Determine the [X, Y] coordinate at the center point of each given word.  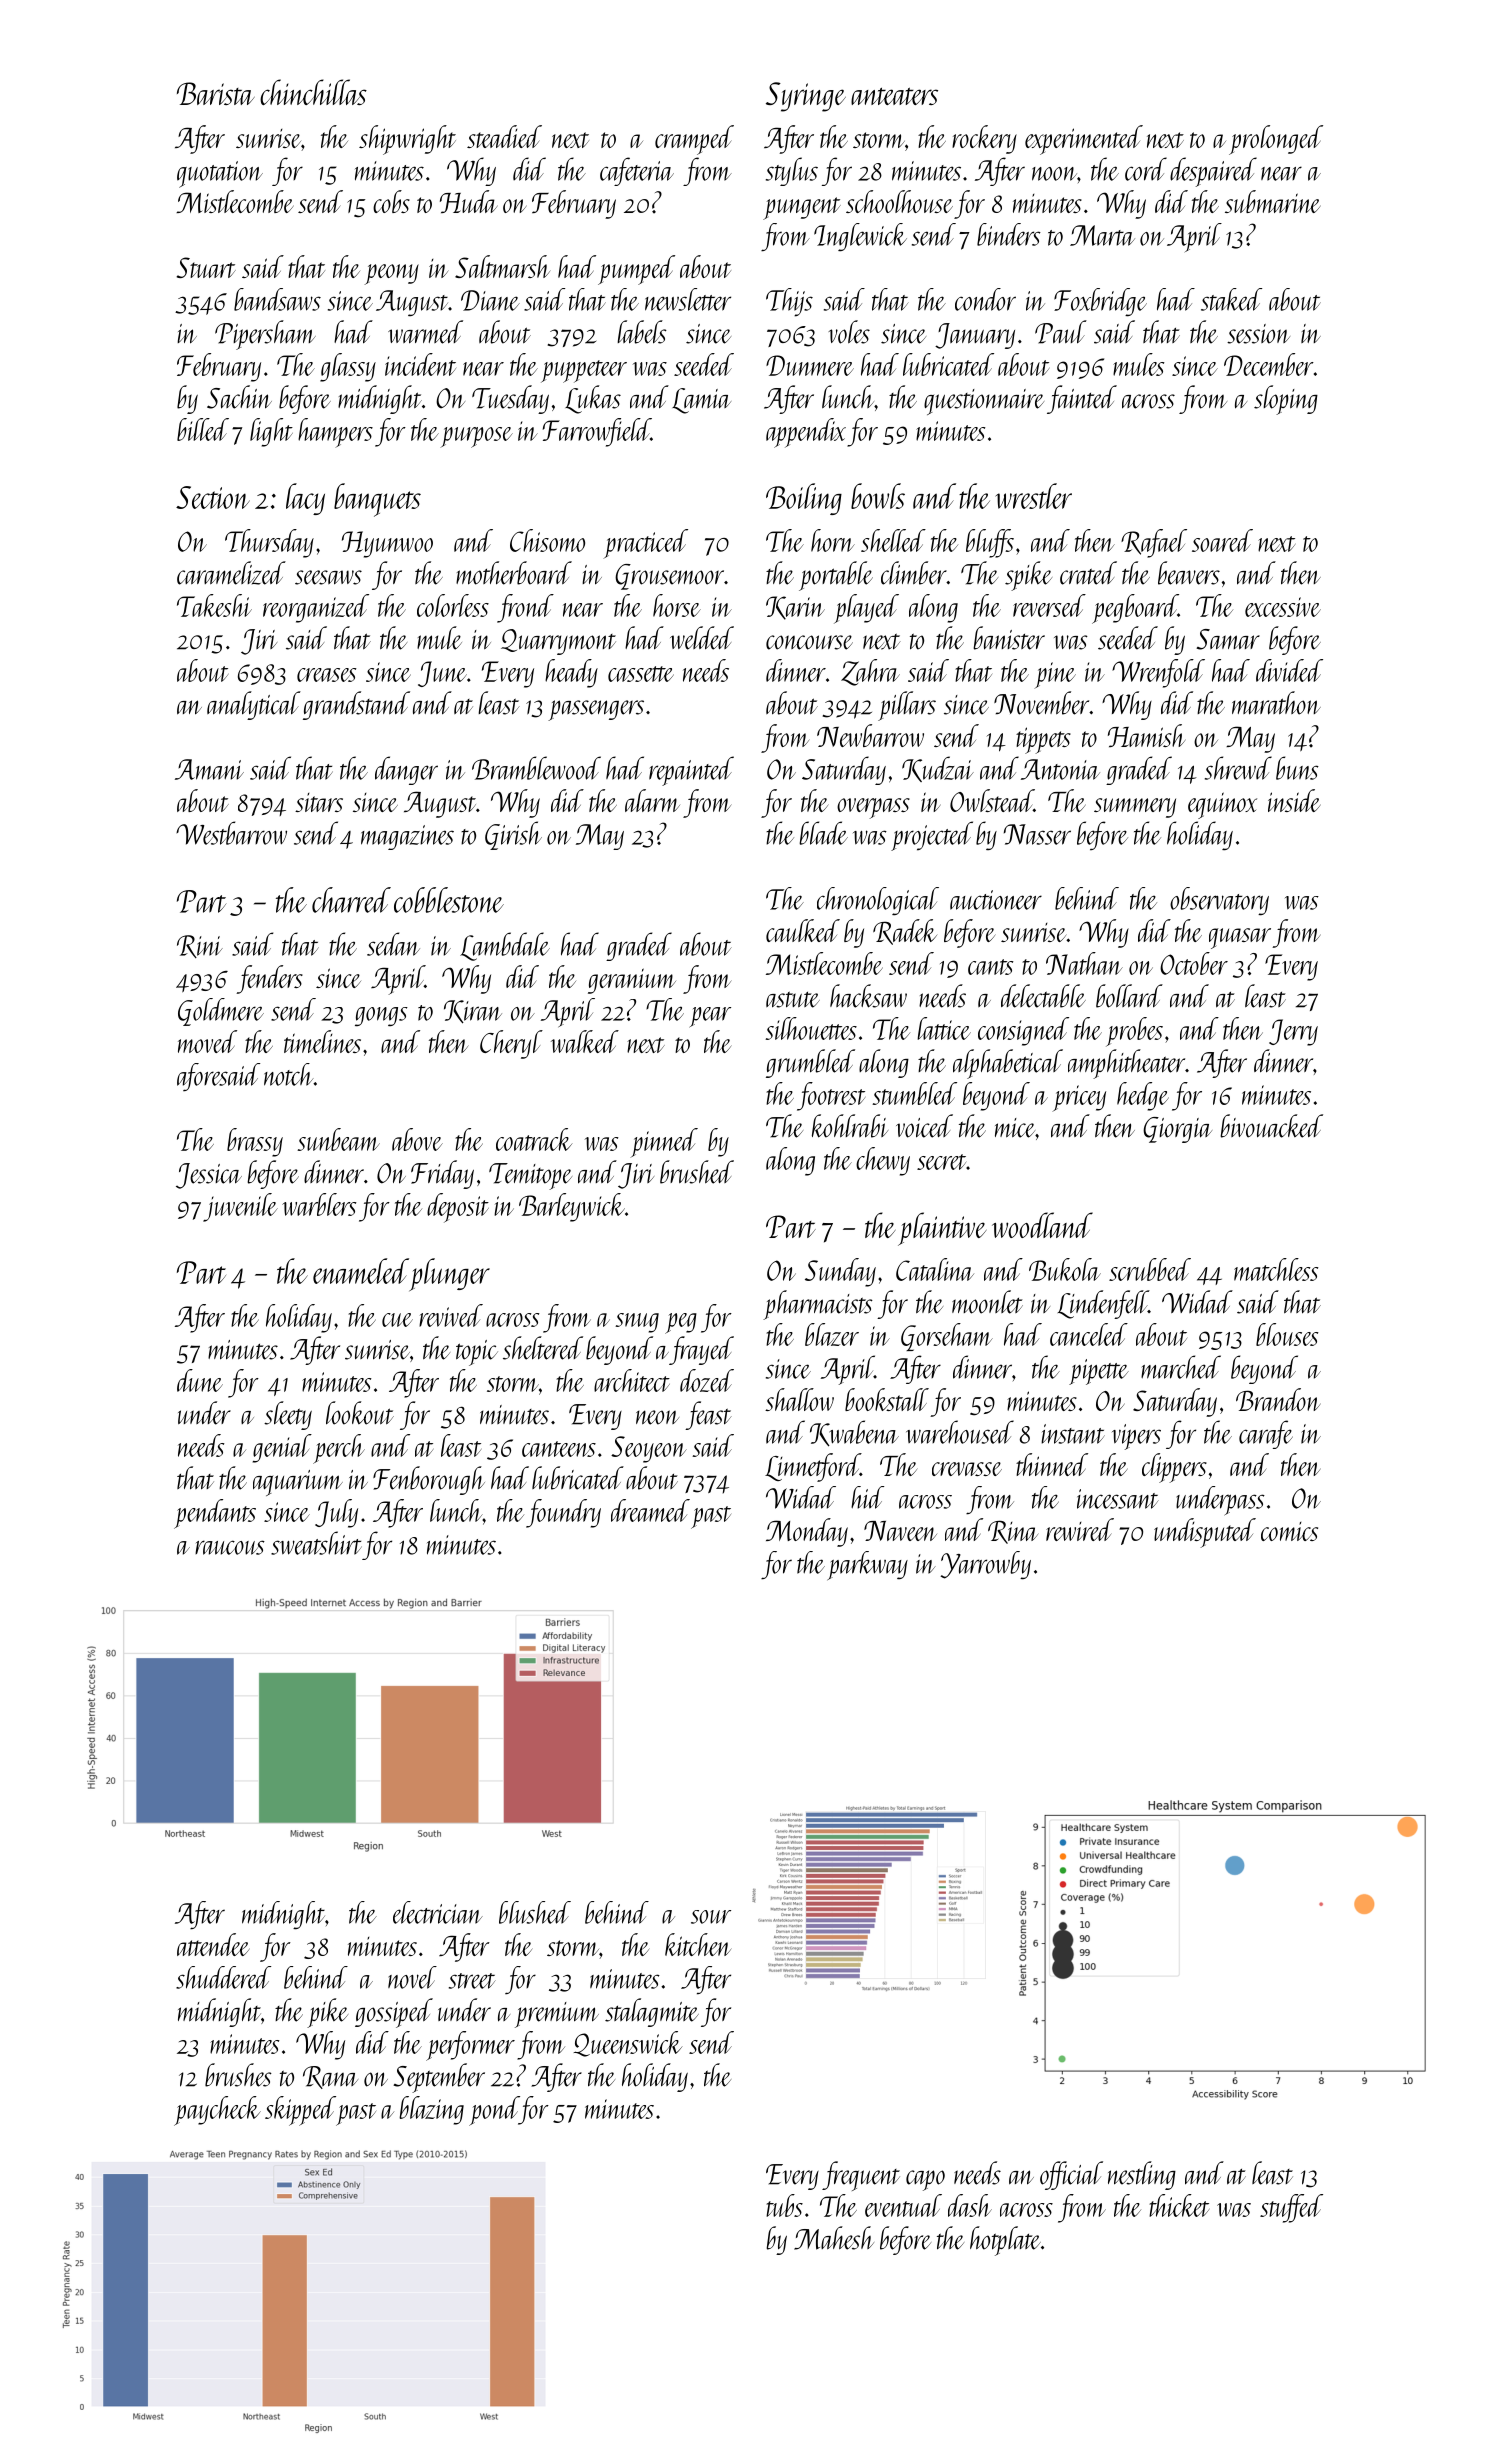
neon [657, 1417]
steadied [504, 136]
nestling [1142, 2175]
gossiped [394, 2013]
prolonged [1276, 140]
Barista [216, 93]
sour [711, 1917]
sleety [288, 1415]
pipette [1099, 1372]
